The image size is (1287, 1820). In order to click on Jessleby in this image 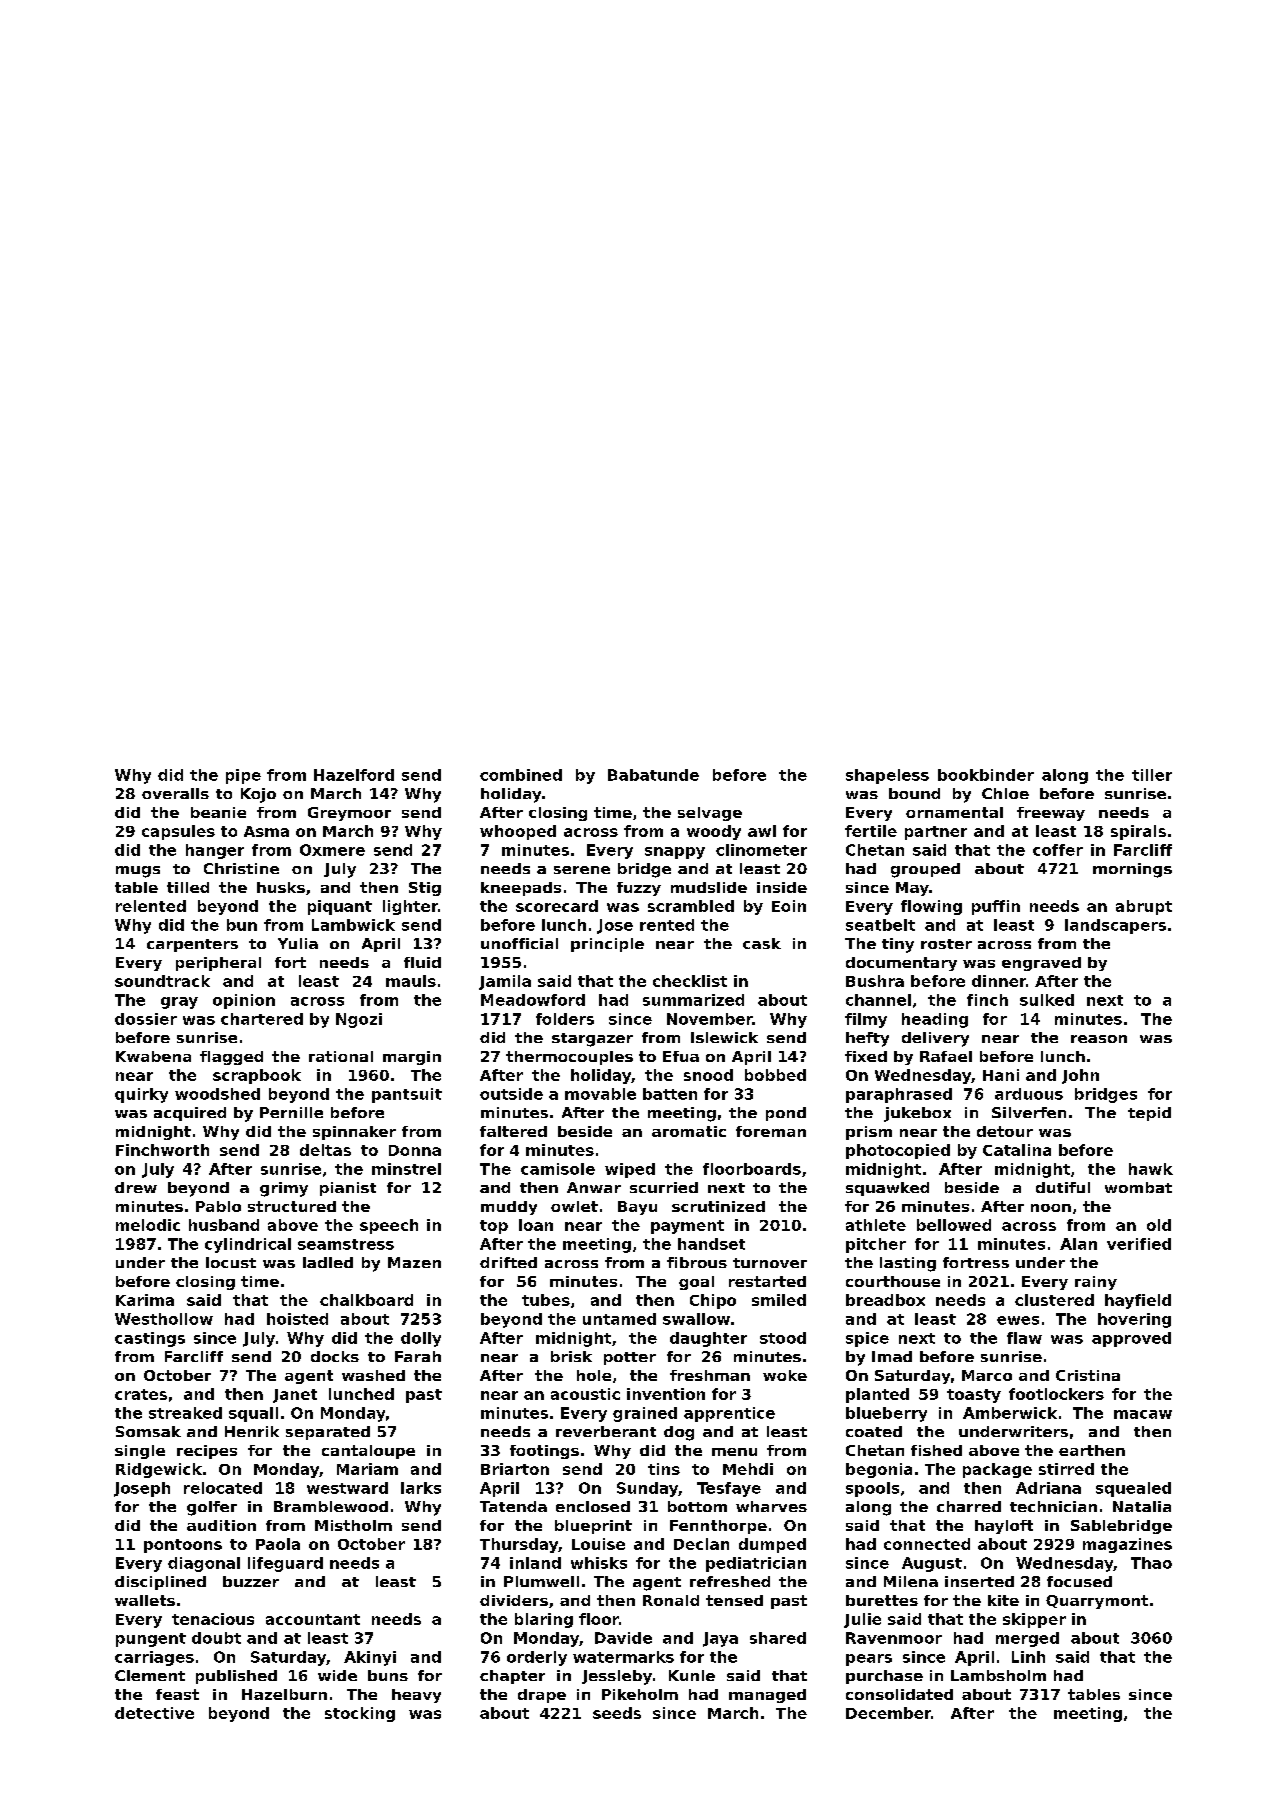, I will do `click(617, 1677)`.
